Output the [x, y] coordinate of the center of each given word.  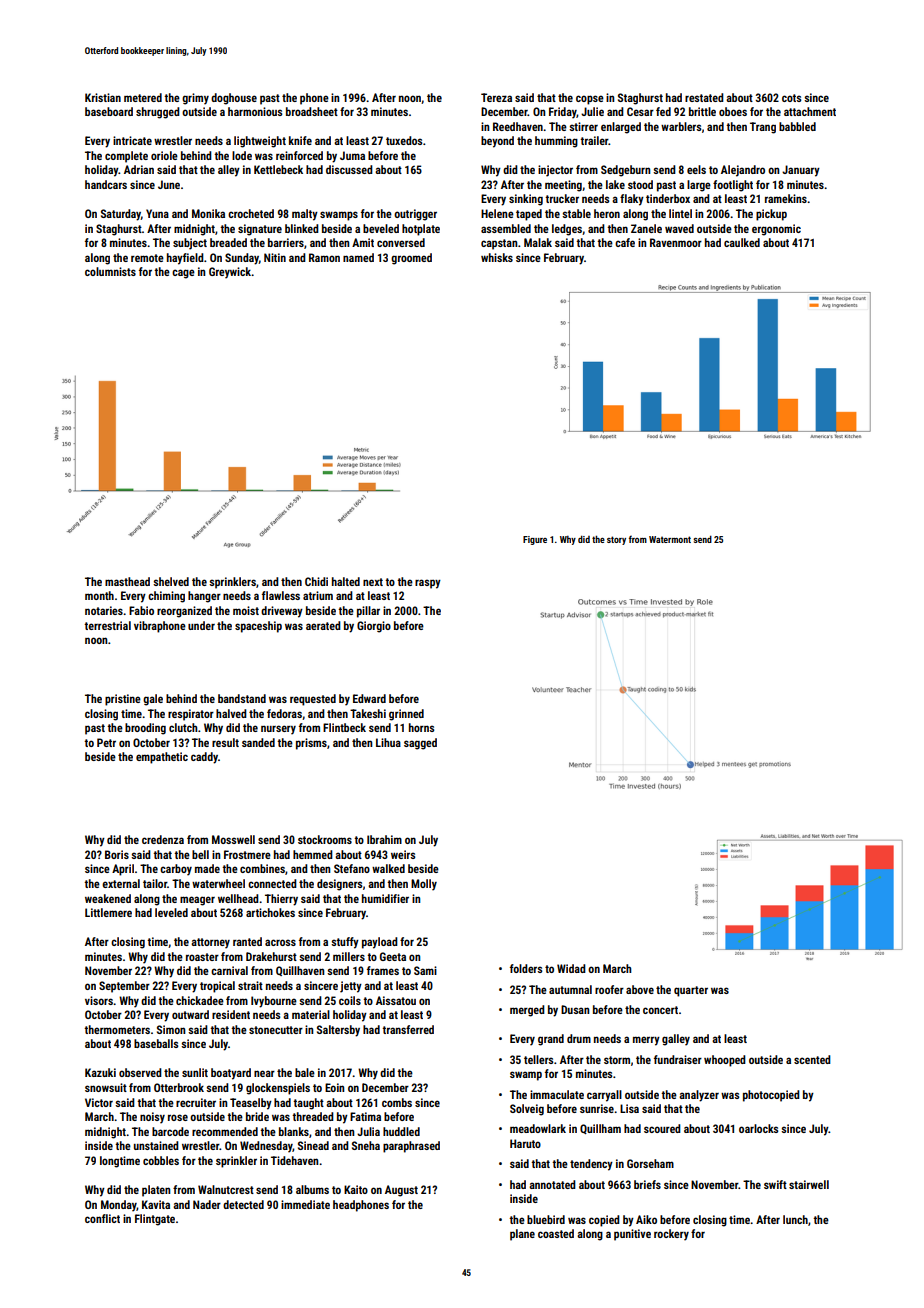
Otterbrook [179, 1087]
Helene [497, 213]
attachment [810, 111]
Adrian [139, 169]
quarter [691, 991]
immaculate [557, 1094]
